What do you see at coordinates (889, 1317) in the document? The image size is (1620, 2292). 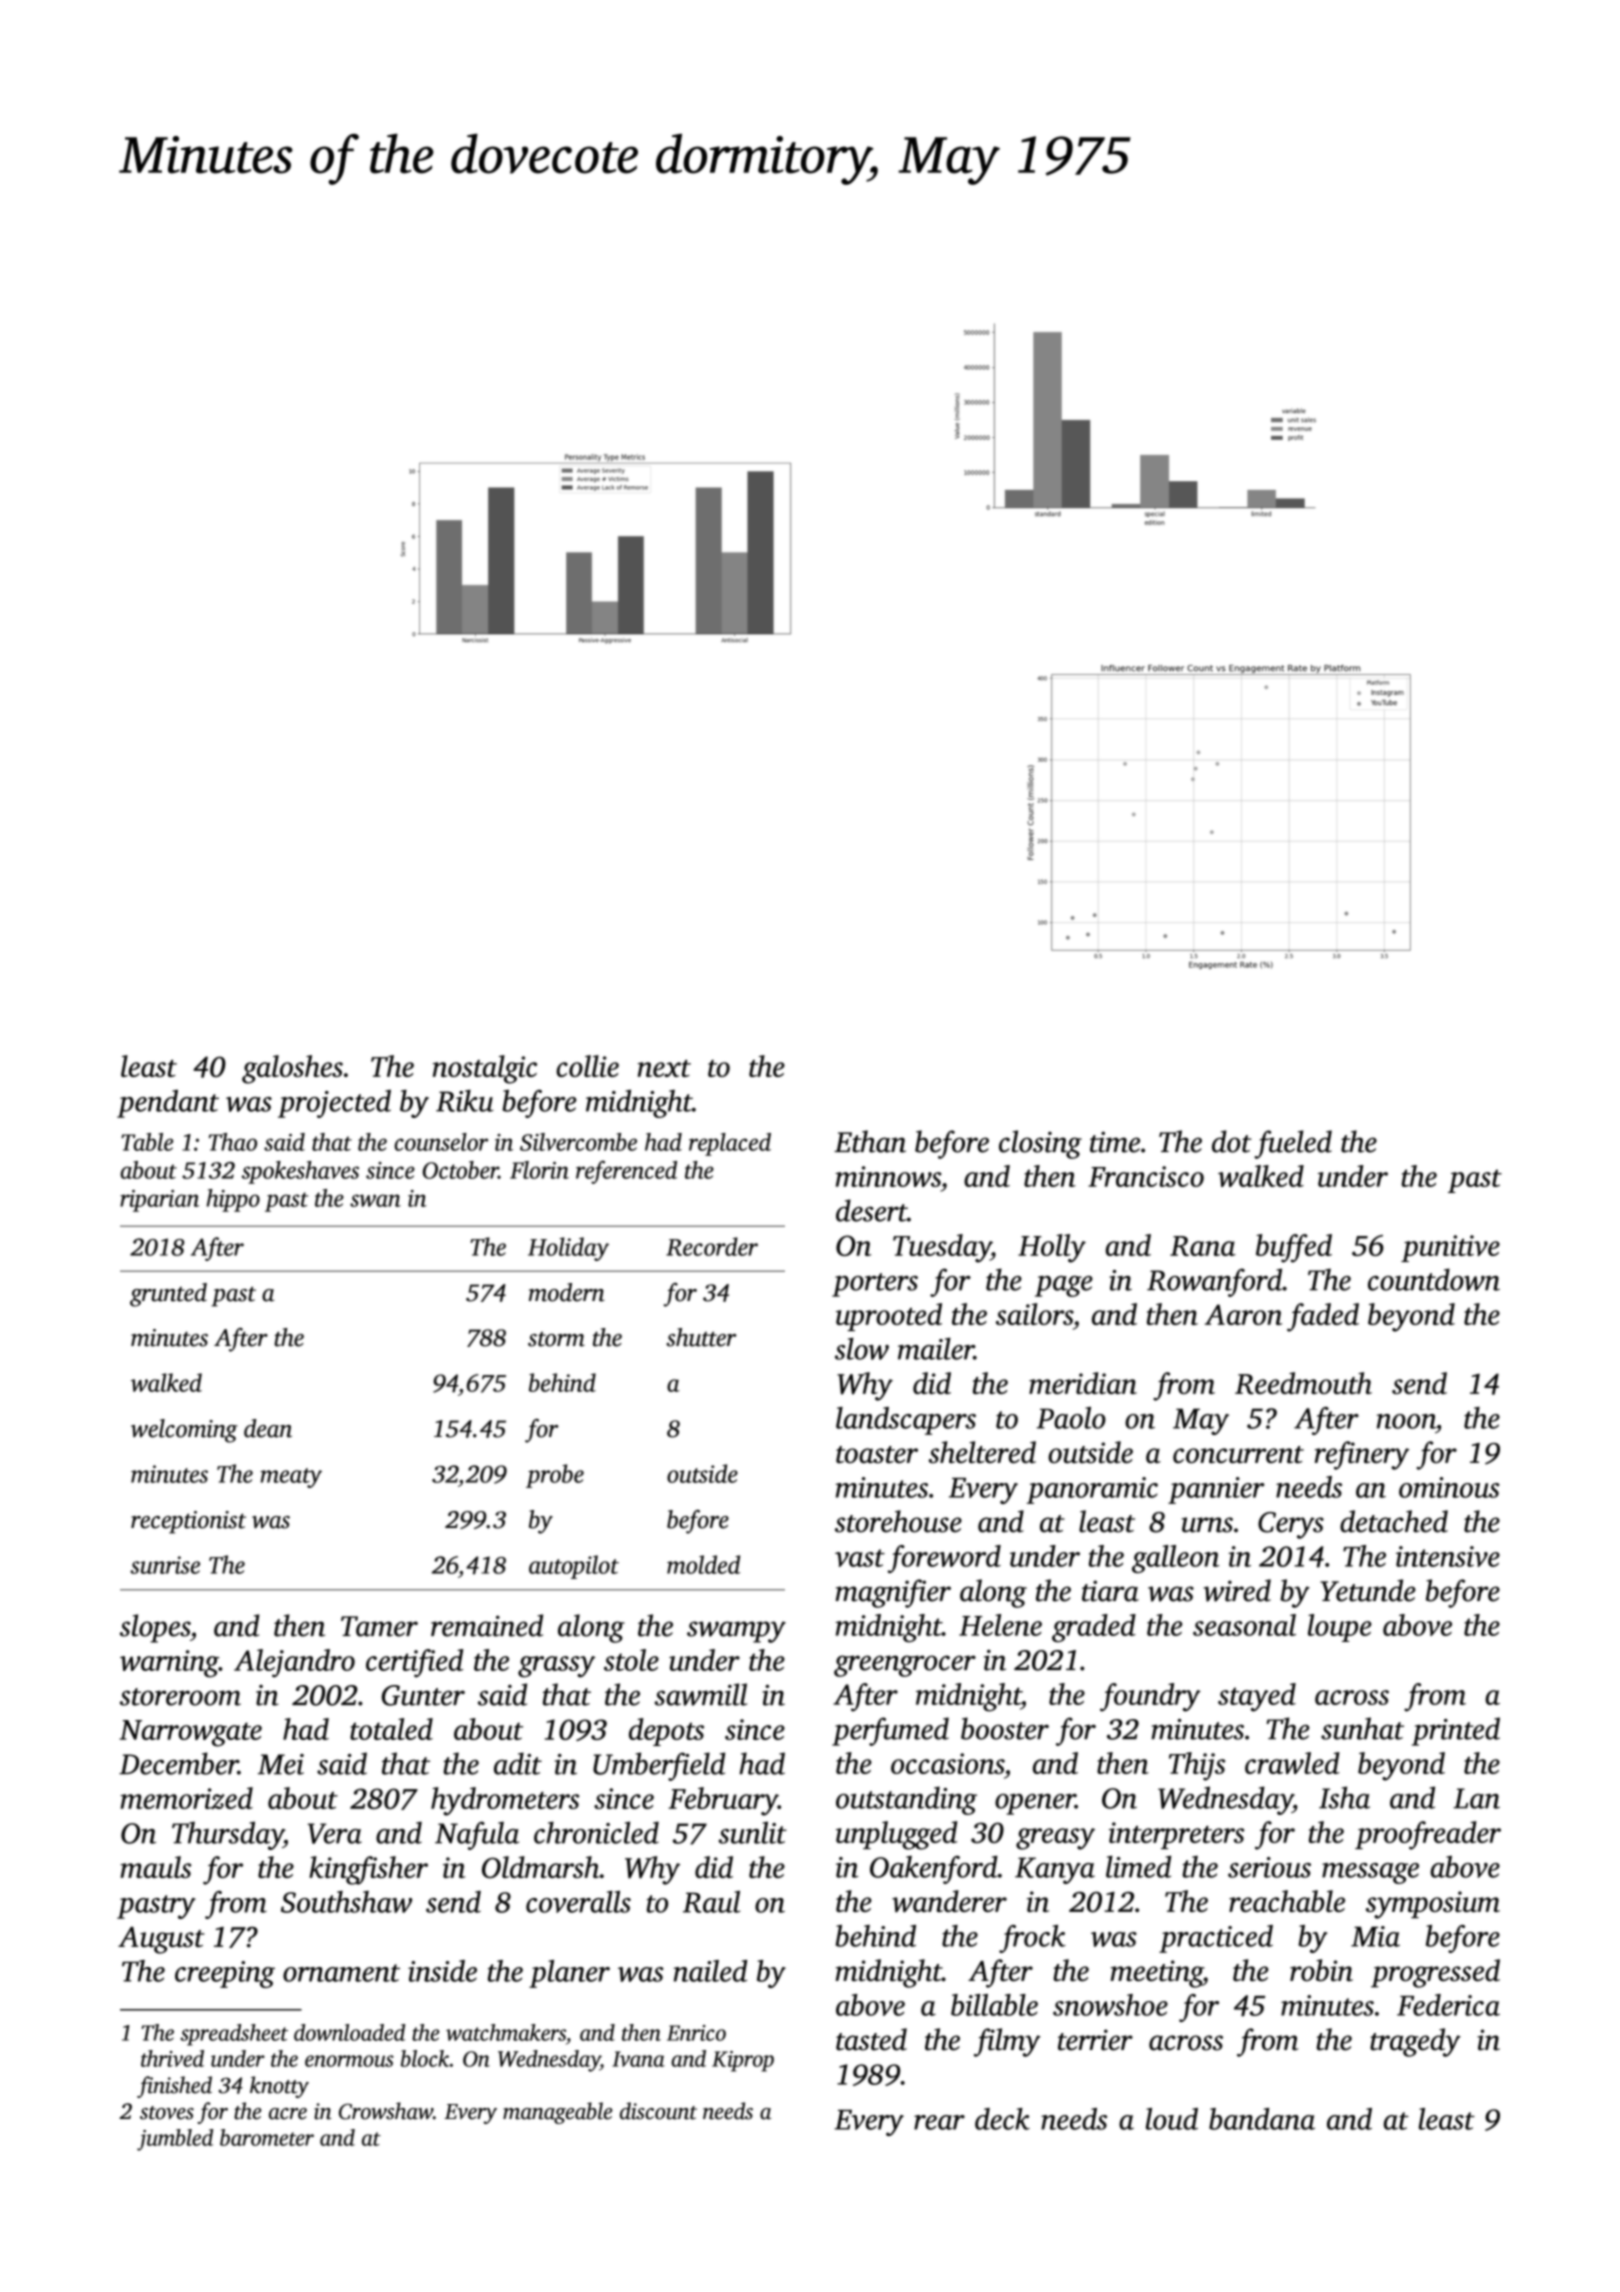 I see `uprooted` at bounding box center [889, 1317].
